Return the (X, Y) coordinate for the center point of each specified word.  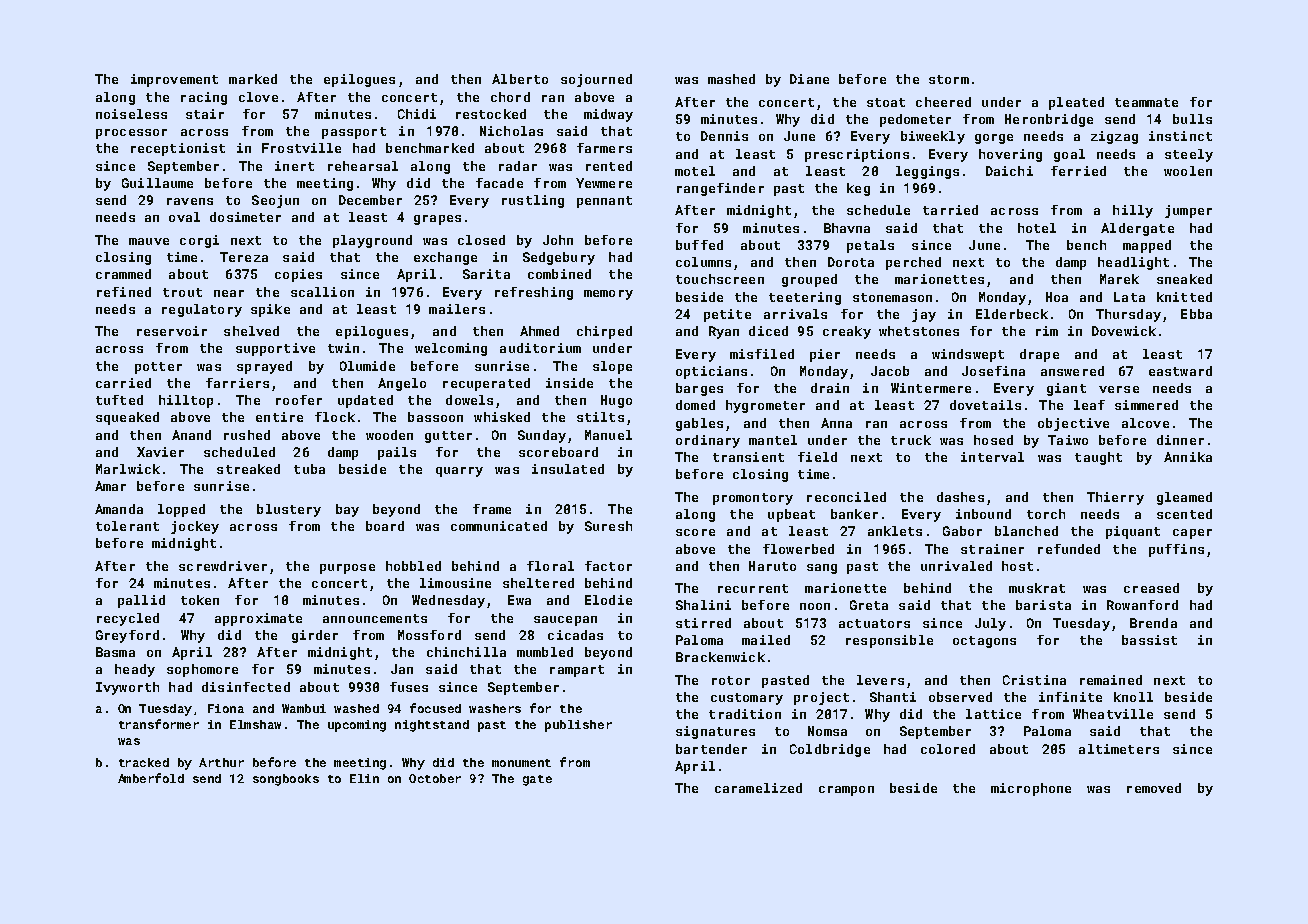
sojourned (596, 80)
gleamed (1184, 498)
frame (492, 509)
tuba (309, 469)
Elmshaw (255, 724)
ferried (1078, 171)
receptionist (178, 149)
